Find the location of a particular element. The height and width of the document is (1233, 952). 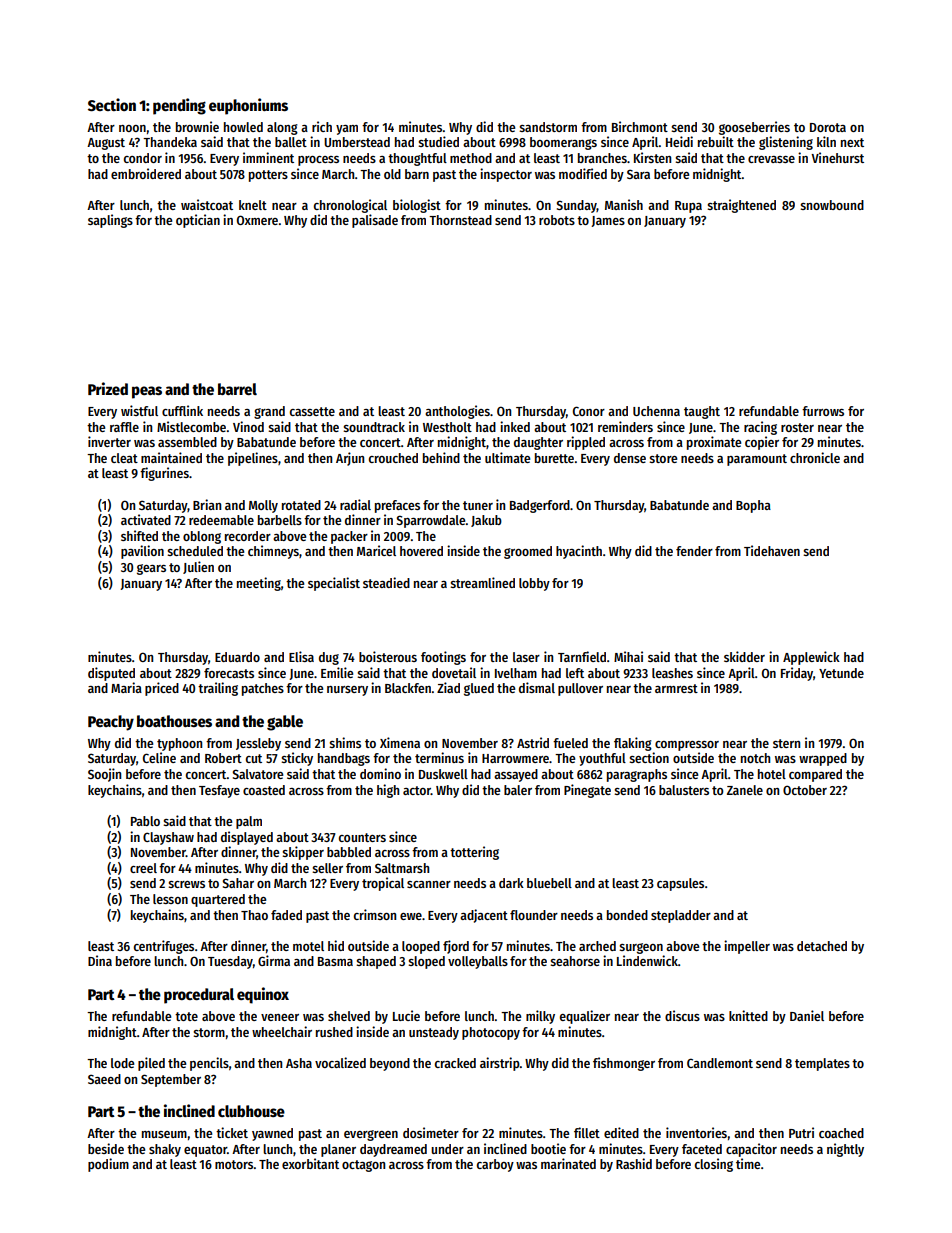

Jakub is located at coordinates (486, 521).
